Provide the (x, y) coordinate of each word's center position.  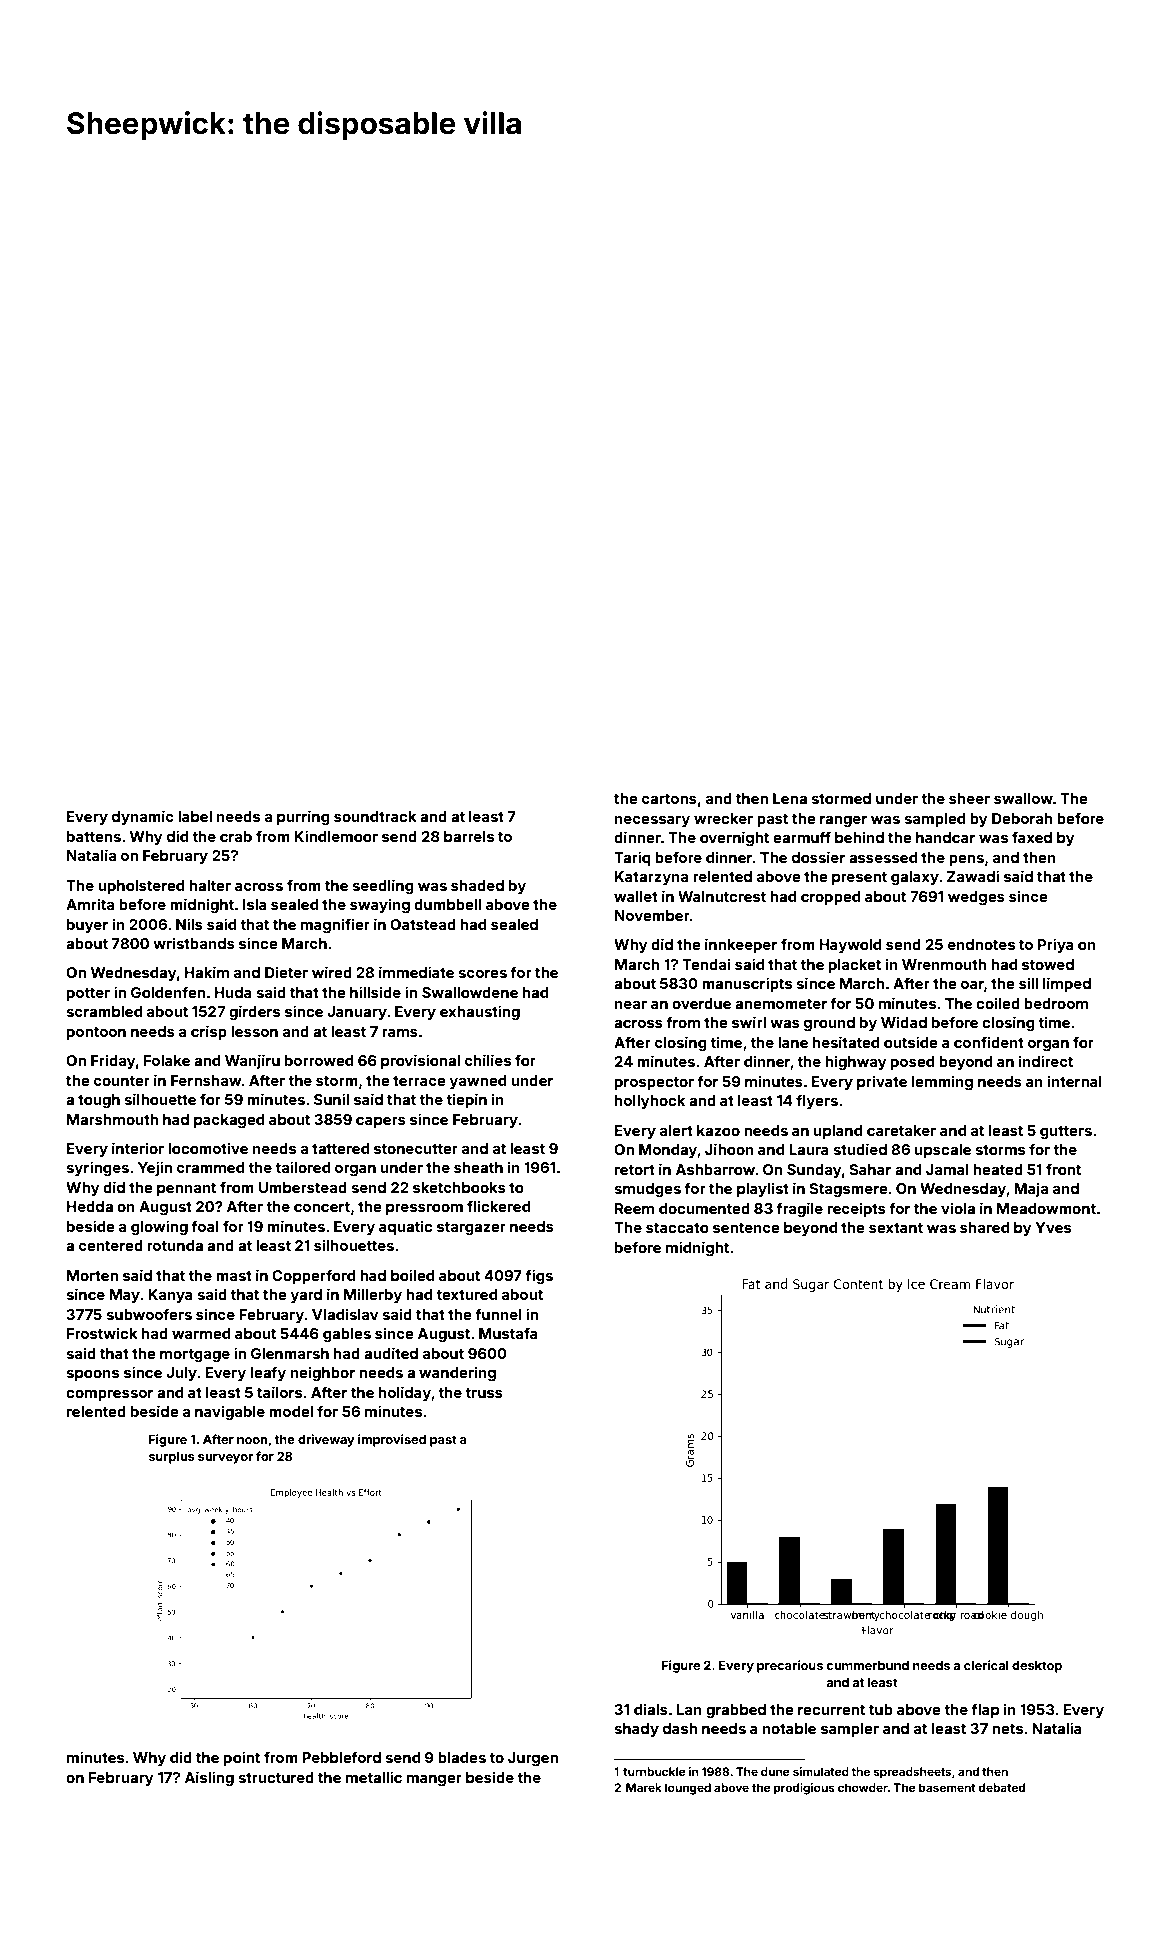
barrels (469, 836)
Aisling (209, 1778)
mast (234, 1276)
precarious (790, 1666)
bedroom (1056, 1003)
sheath (478, 1167)
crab (236, 836)
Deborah (1022, 818)
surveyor (225, 1459)
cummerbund (868, 1665)
